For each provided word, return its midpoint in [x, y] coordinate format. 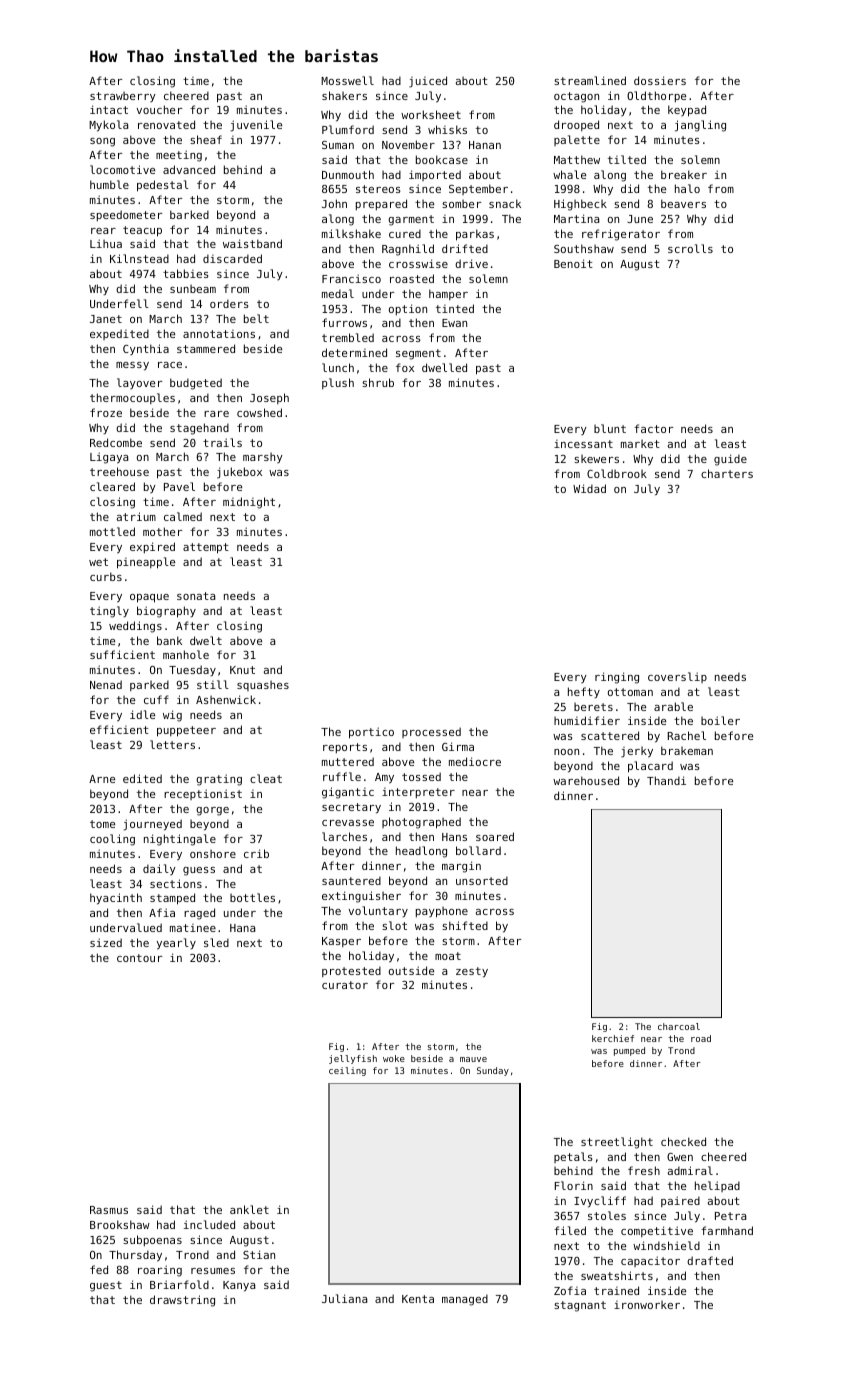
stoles [607, 1215]
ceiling [347, 1071]
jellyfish [353, 1059]
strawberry [123, 97]
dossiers [660, 80]
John [334, 203]
